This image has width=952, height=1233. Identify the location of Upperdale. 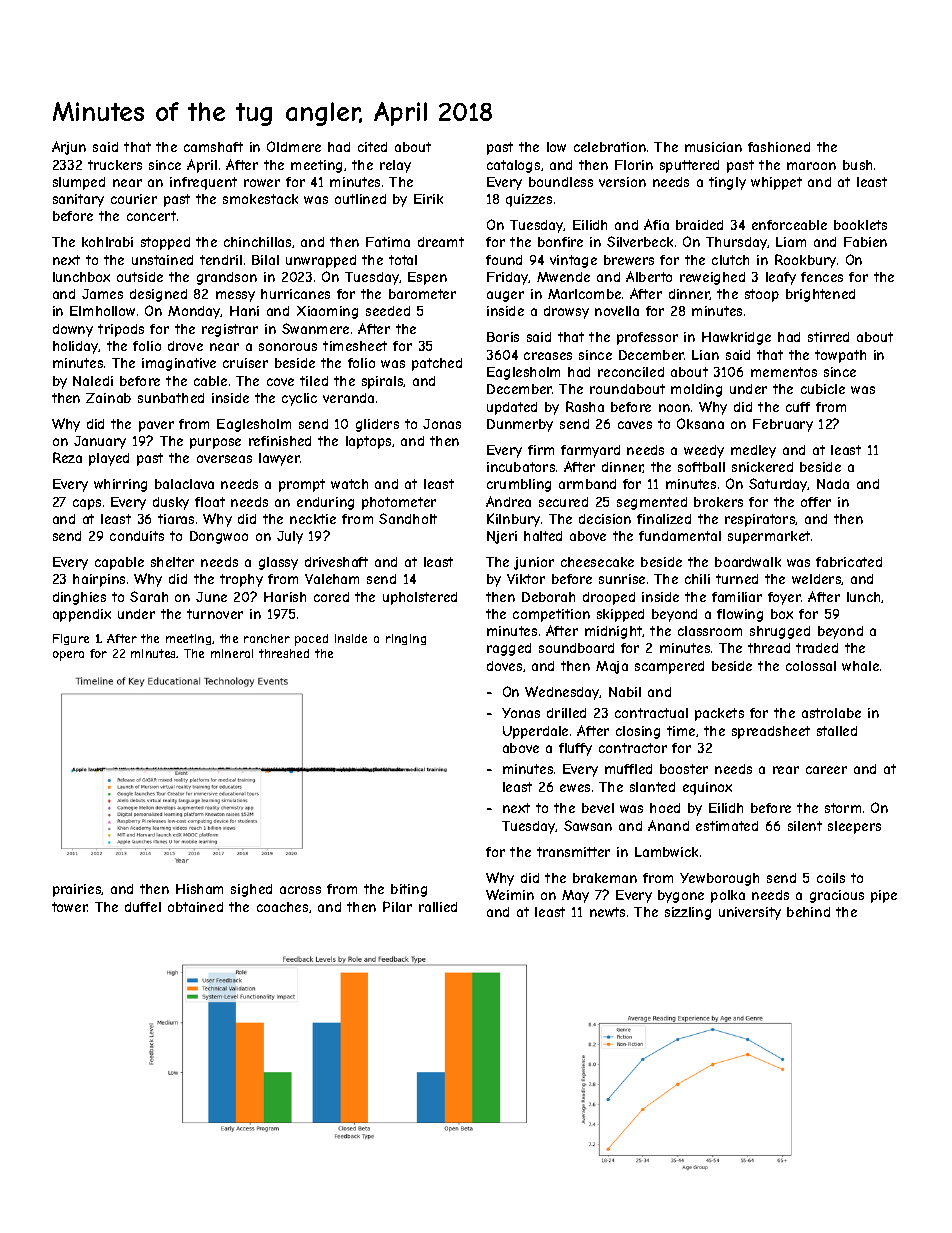
(535, 732).
